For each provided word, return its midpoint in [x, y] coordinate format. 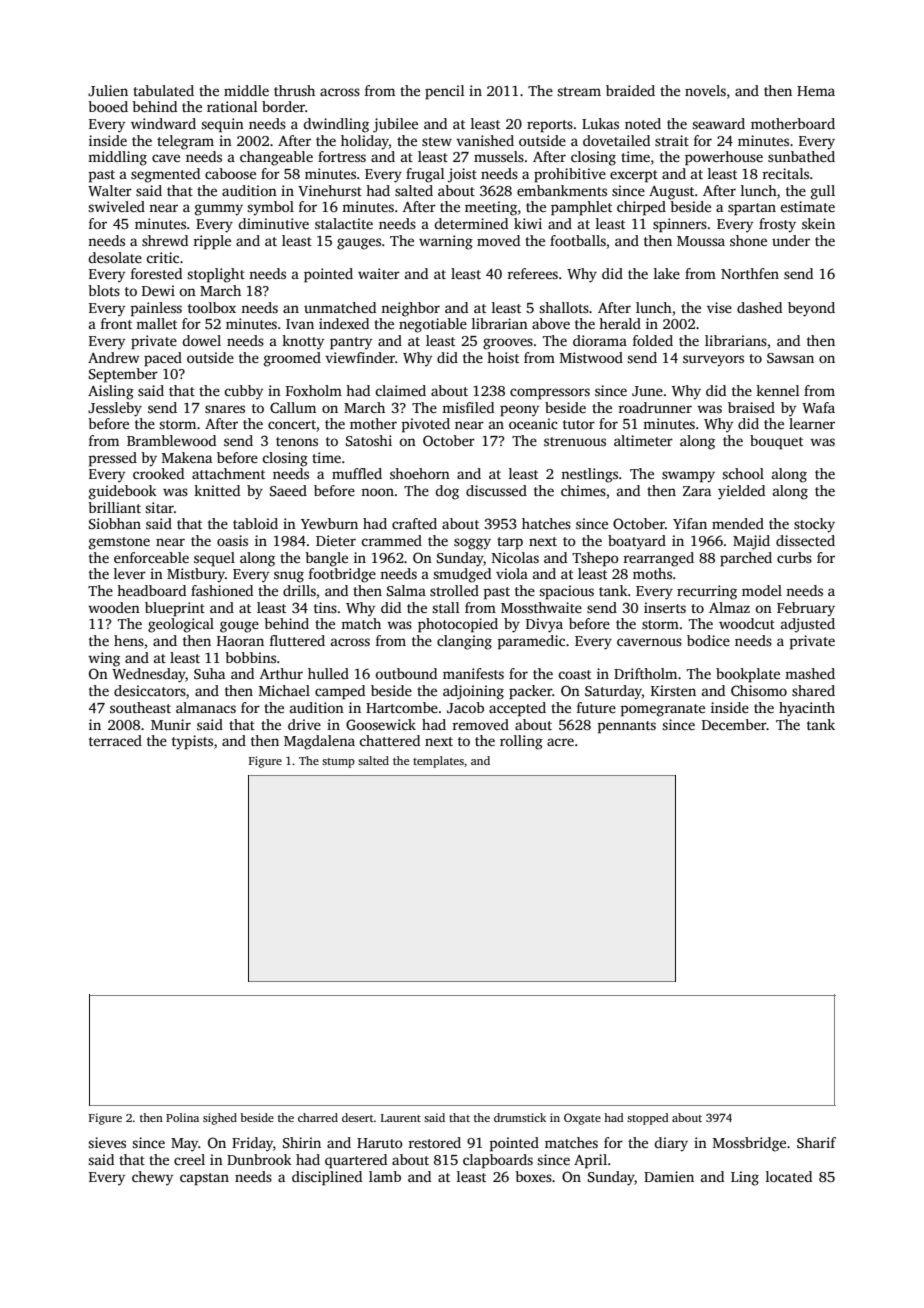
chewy [152, 1178]
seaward [718, 123]
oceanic [533, 423]
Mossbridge [749, 1144]
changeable [276, 158]
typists [192, 742]
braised [751, 407]
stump [338, 763]
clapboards [498, 1161]
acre [560, 742]
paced [163, 359]
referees [532, 273]
